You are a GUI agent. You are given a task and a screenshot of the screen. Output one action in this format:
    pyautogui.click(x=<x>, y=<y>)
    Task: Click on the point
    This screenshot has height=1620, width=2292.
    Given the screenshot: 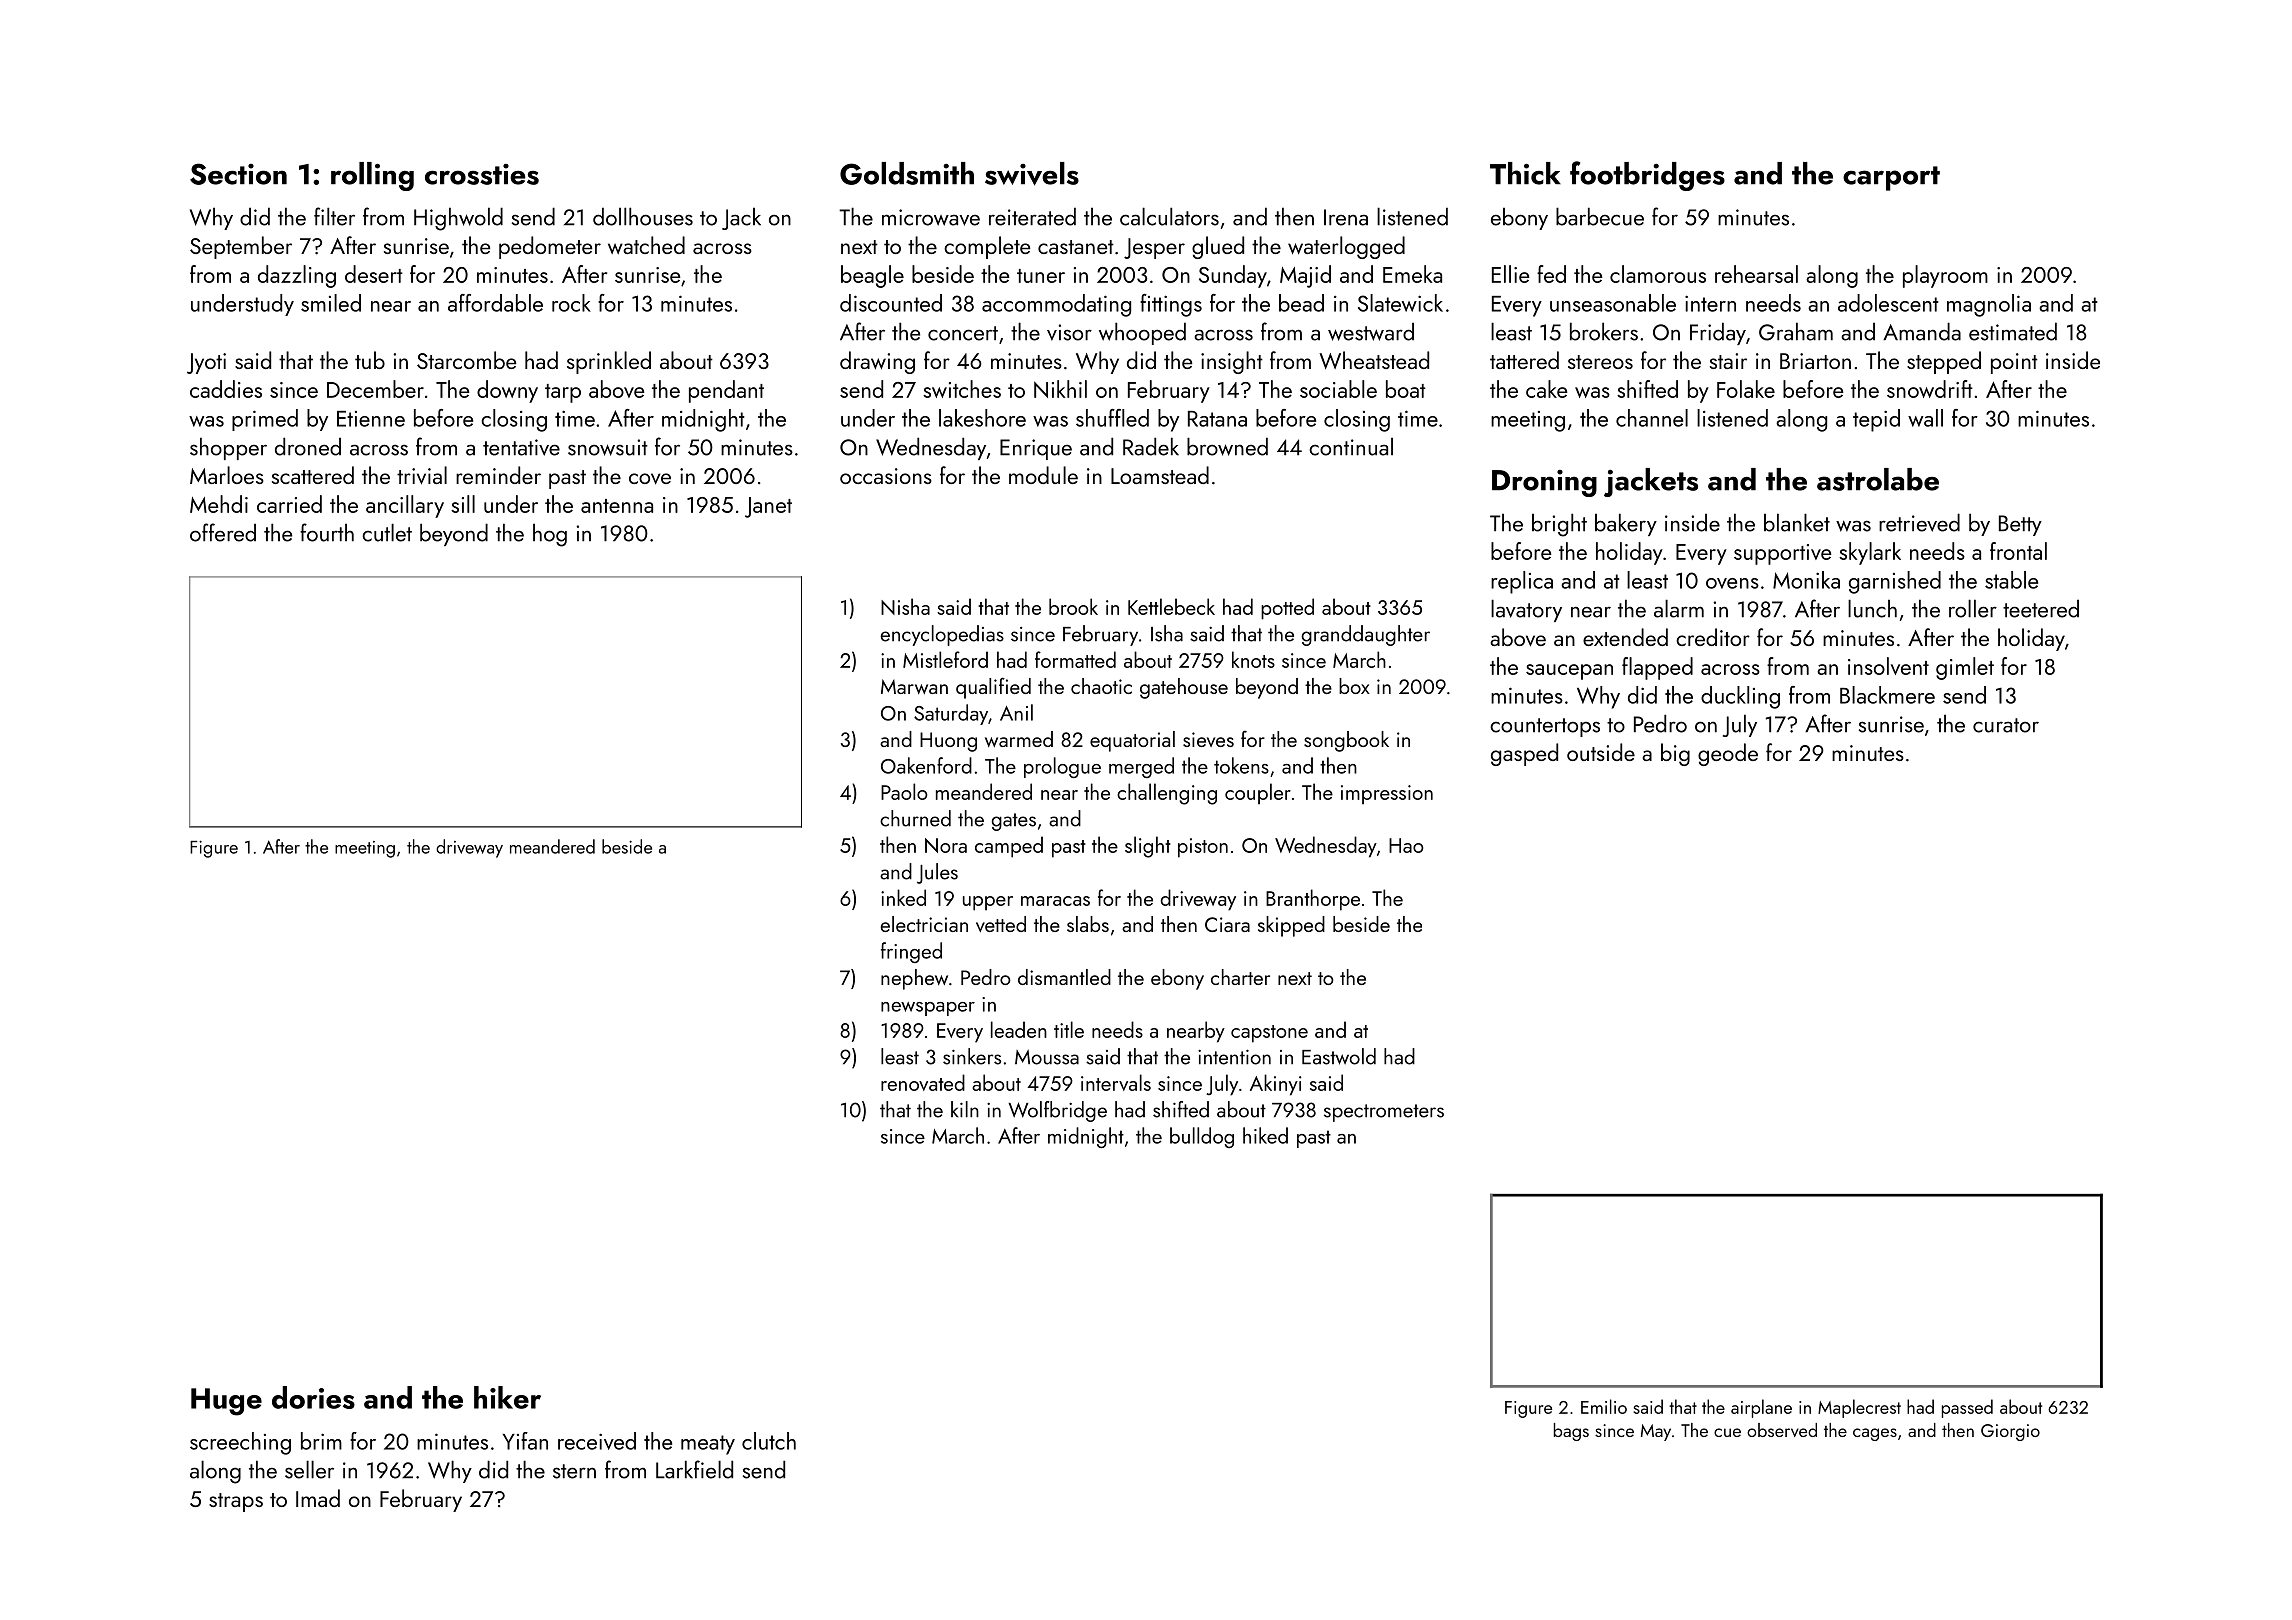 What is the action you would take?
    pyautogui.click(x=2014, y=363)
